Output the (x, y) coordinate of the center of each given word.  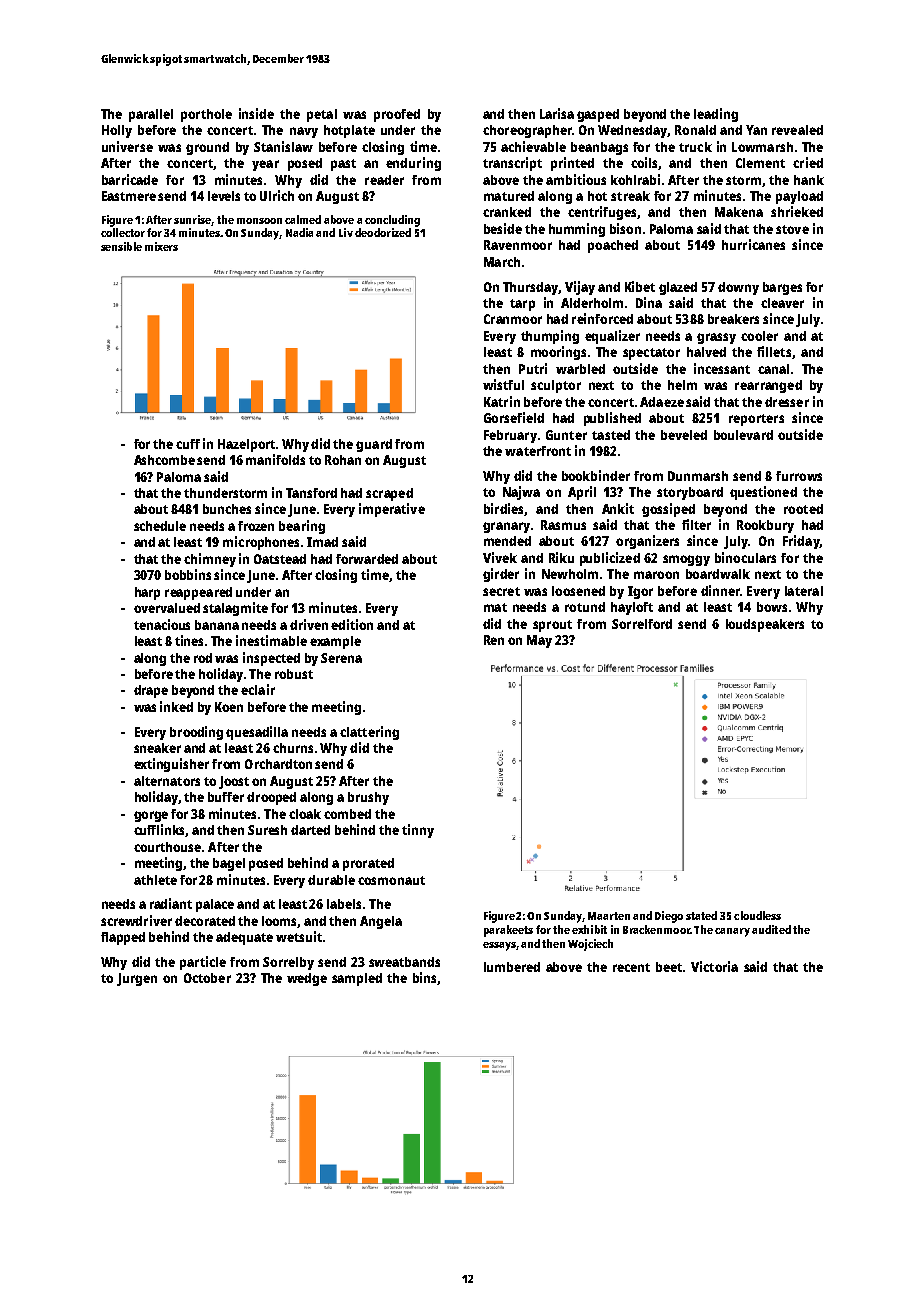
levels (224, 196)
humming (577, 230)
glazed (678, 288)
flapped (123, 938)
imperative (392, 510)
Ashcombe (164, 460)
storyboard (690, 493)
